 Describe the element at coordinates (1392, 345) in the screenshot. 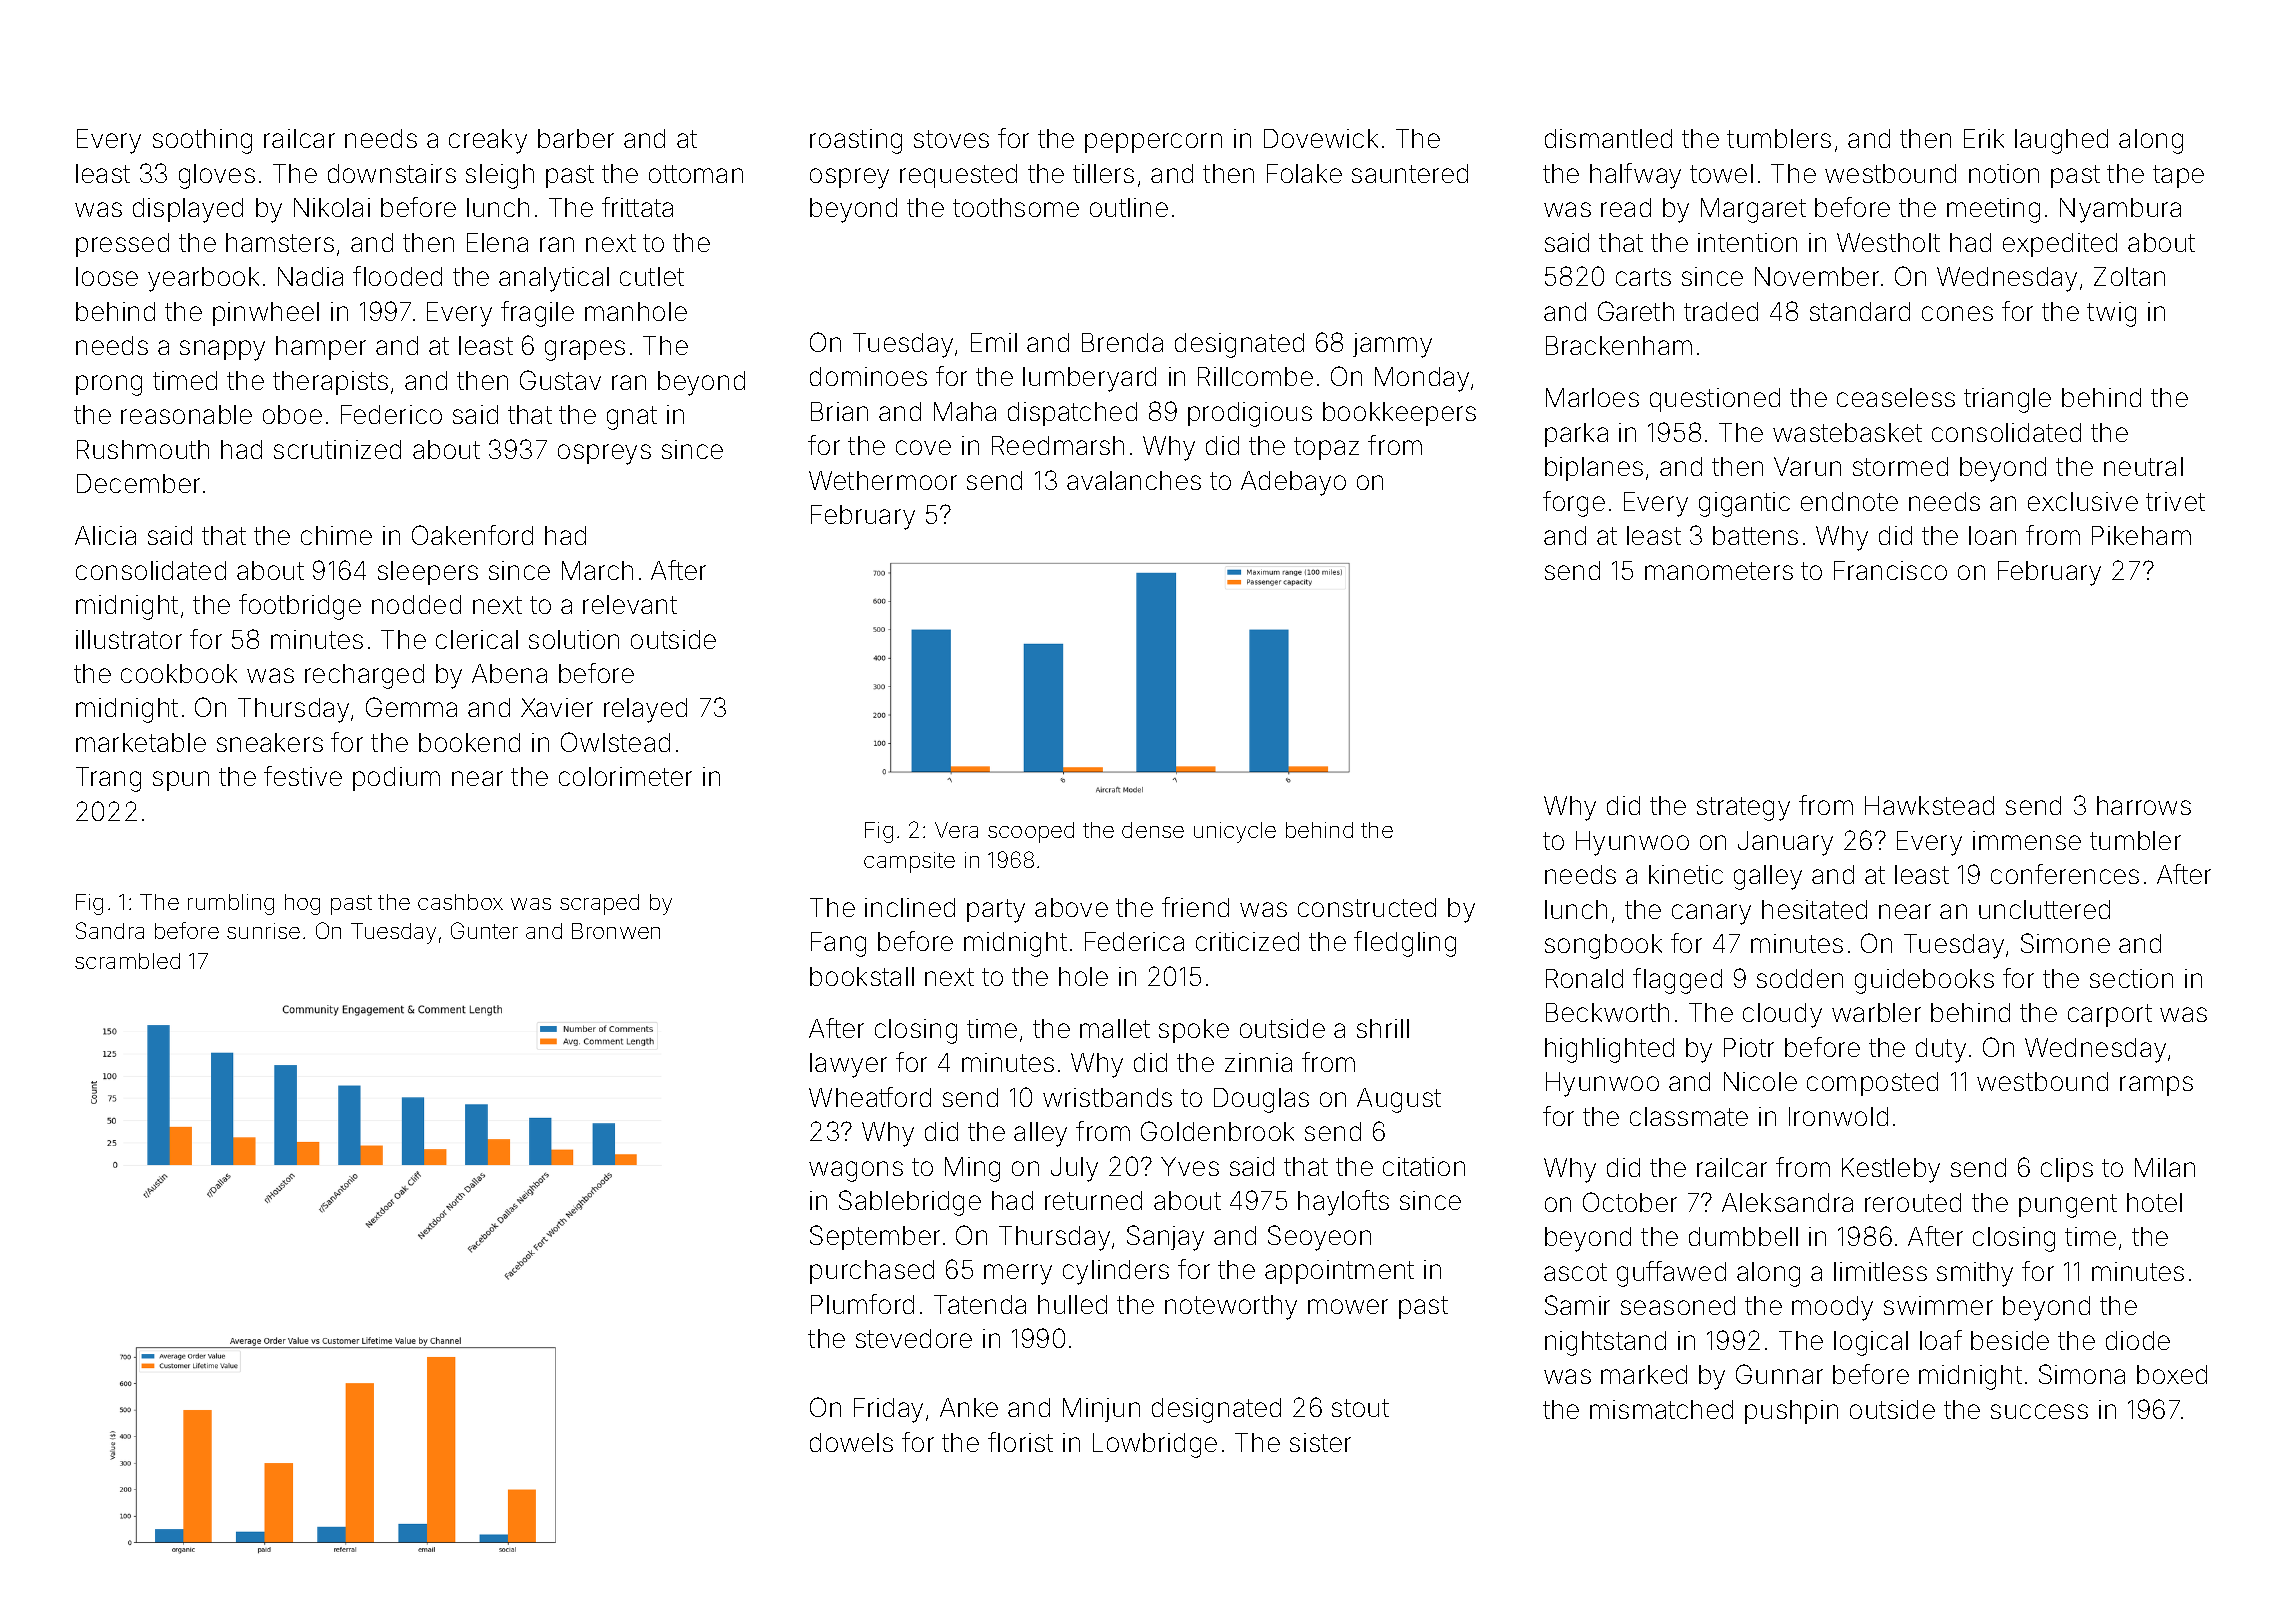

I see `jammy` at that location.
